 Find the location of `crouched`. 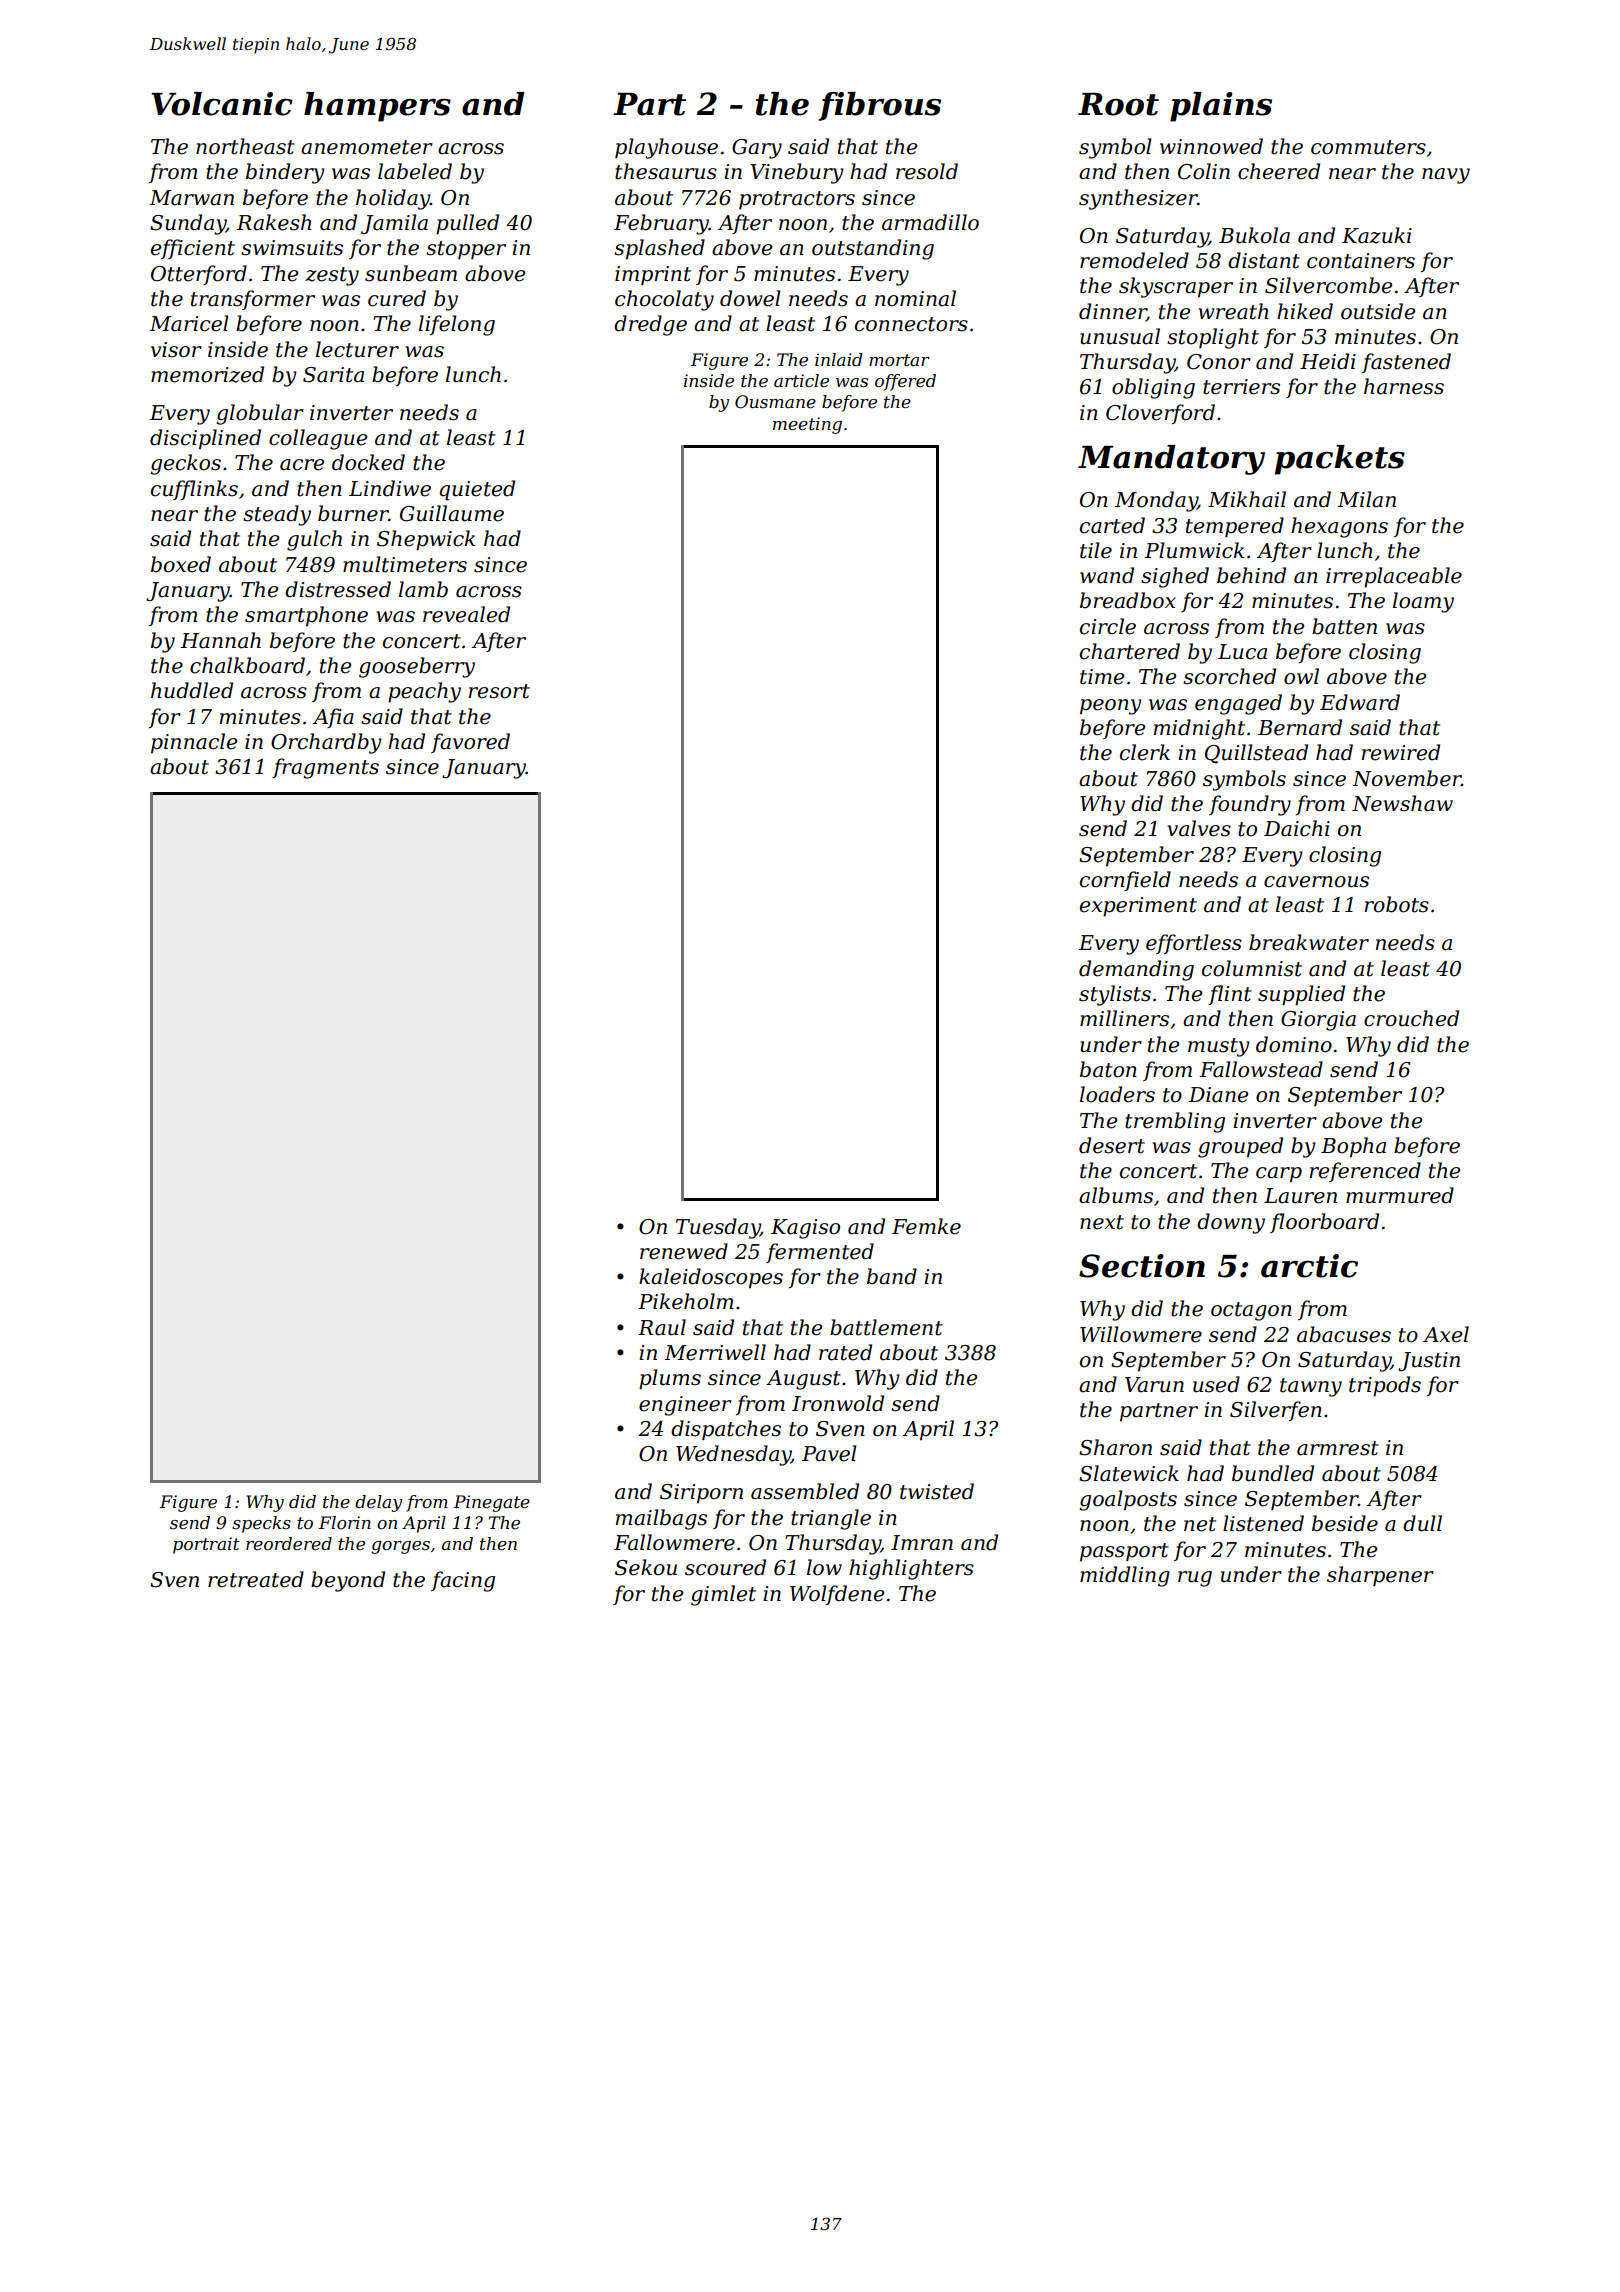

crouched is located at coordinates (1411, 1018).
